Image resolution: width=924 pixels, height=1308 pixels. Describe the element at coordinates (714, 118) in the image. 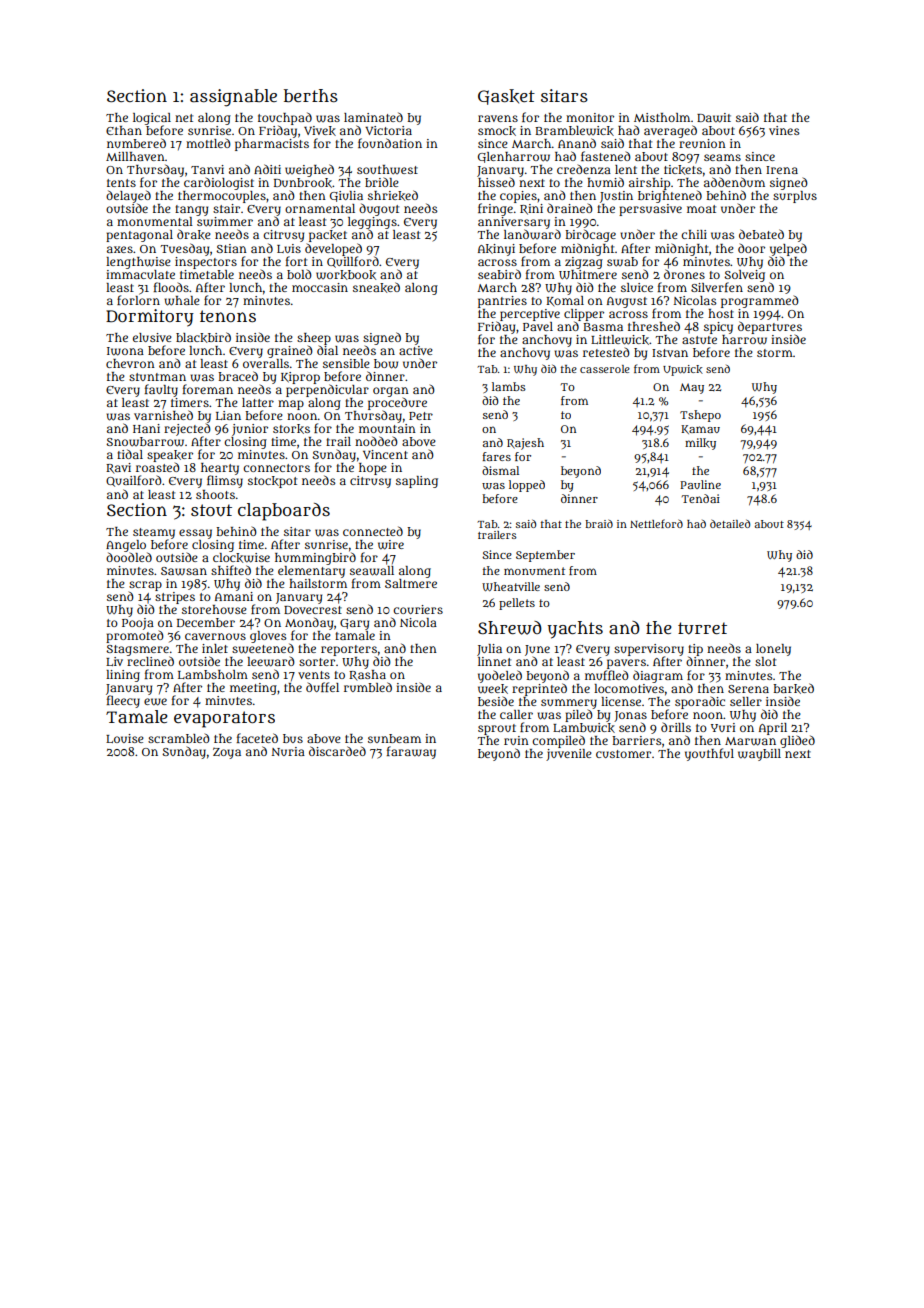

I see `Dawit` at that location.
